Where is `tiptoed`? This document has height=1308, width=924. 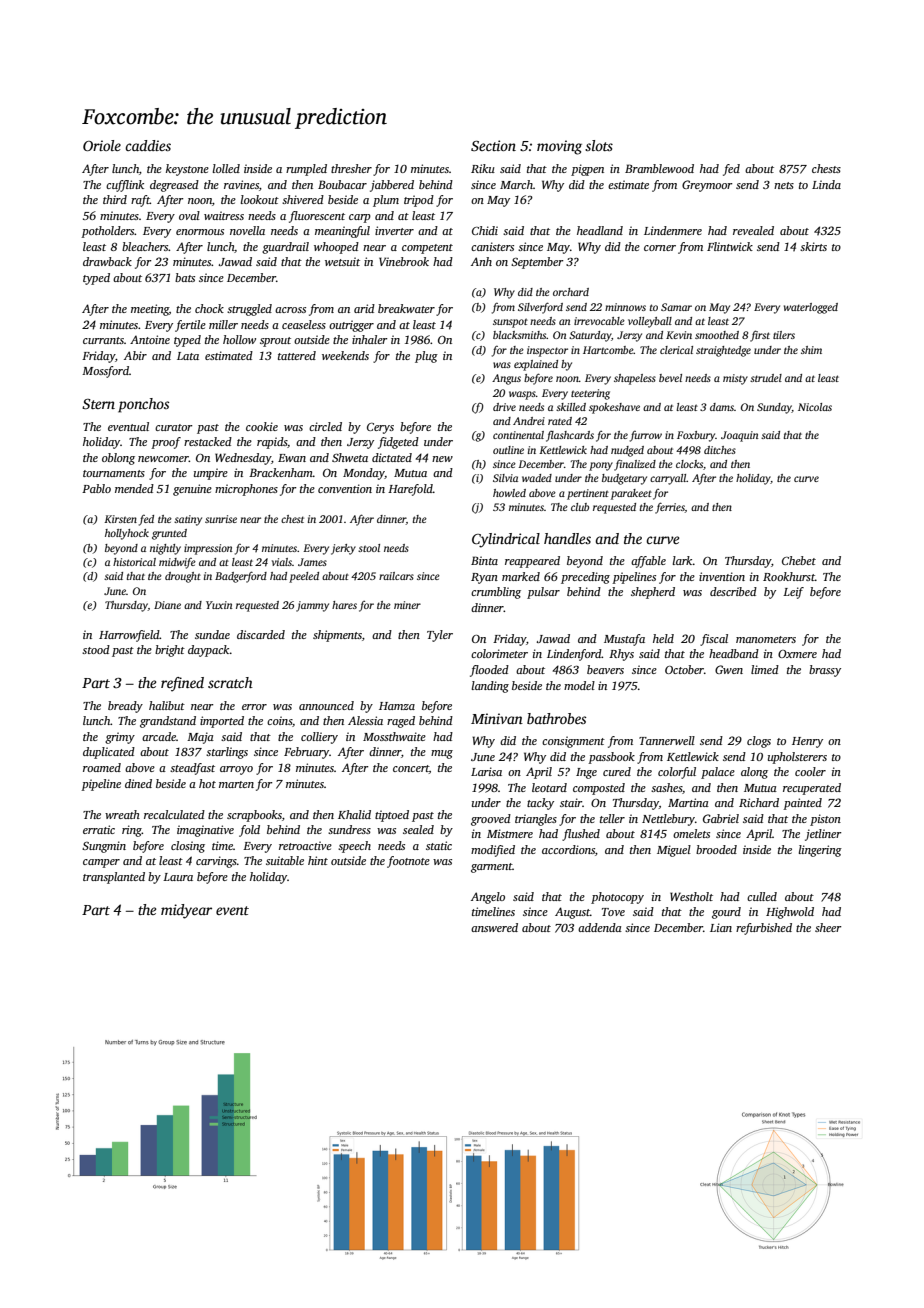
tiptoed is located at coordinates (392, 816).
